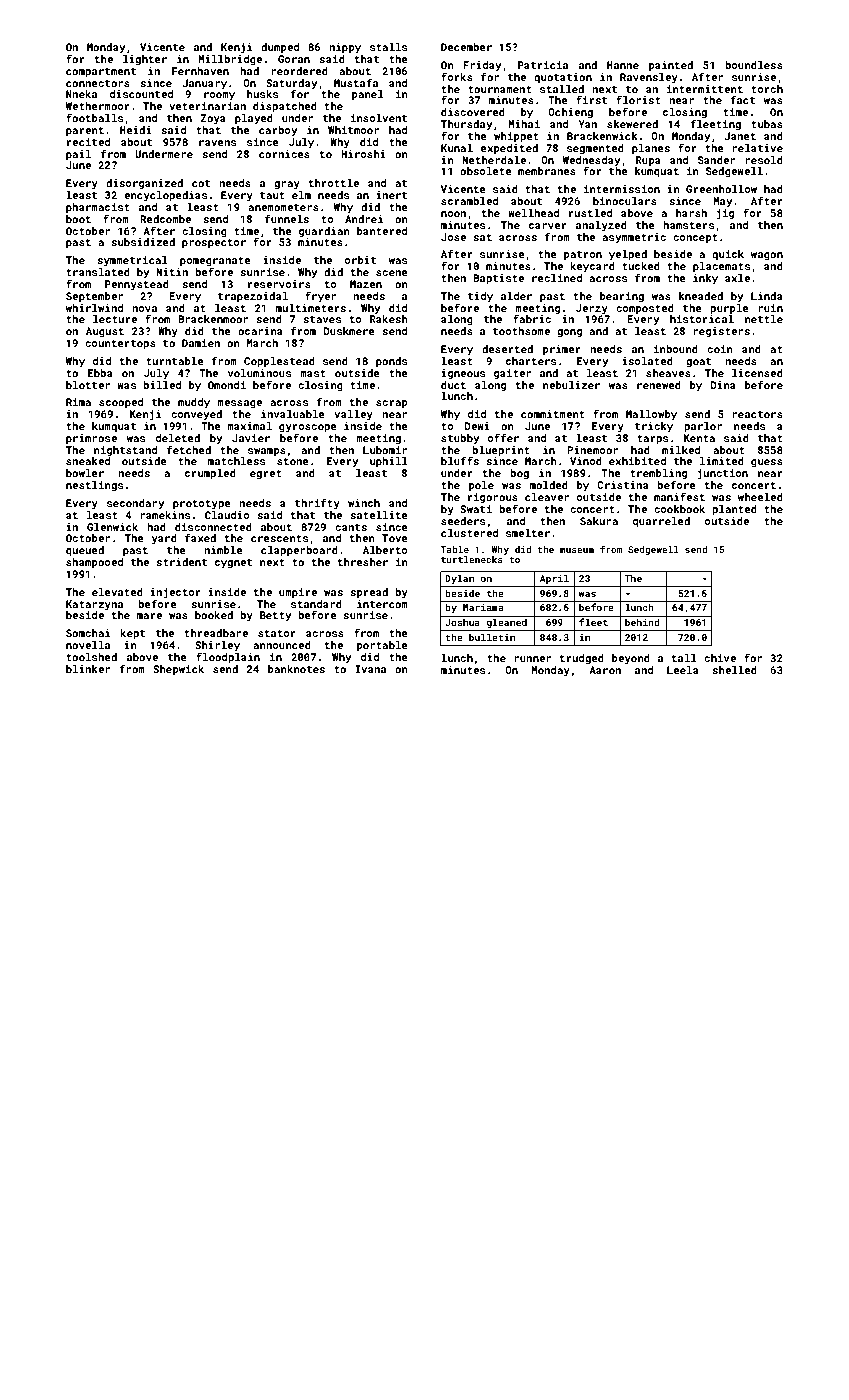  Describe the element at coordinates (379, 515) in the screenshot. I see `satellite` at that location.
